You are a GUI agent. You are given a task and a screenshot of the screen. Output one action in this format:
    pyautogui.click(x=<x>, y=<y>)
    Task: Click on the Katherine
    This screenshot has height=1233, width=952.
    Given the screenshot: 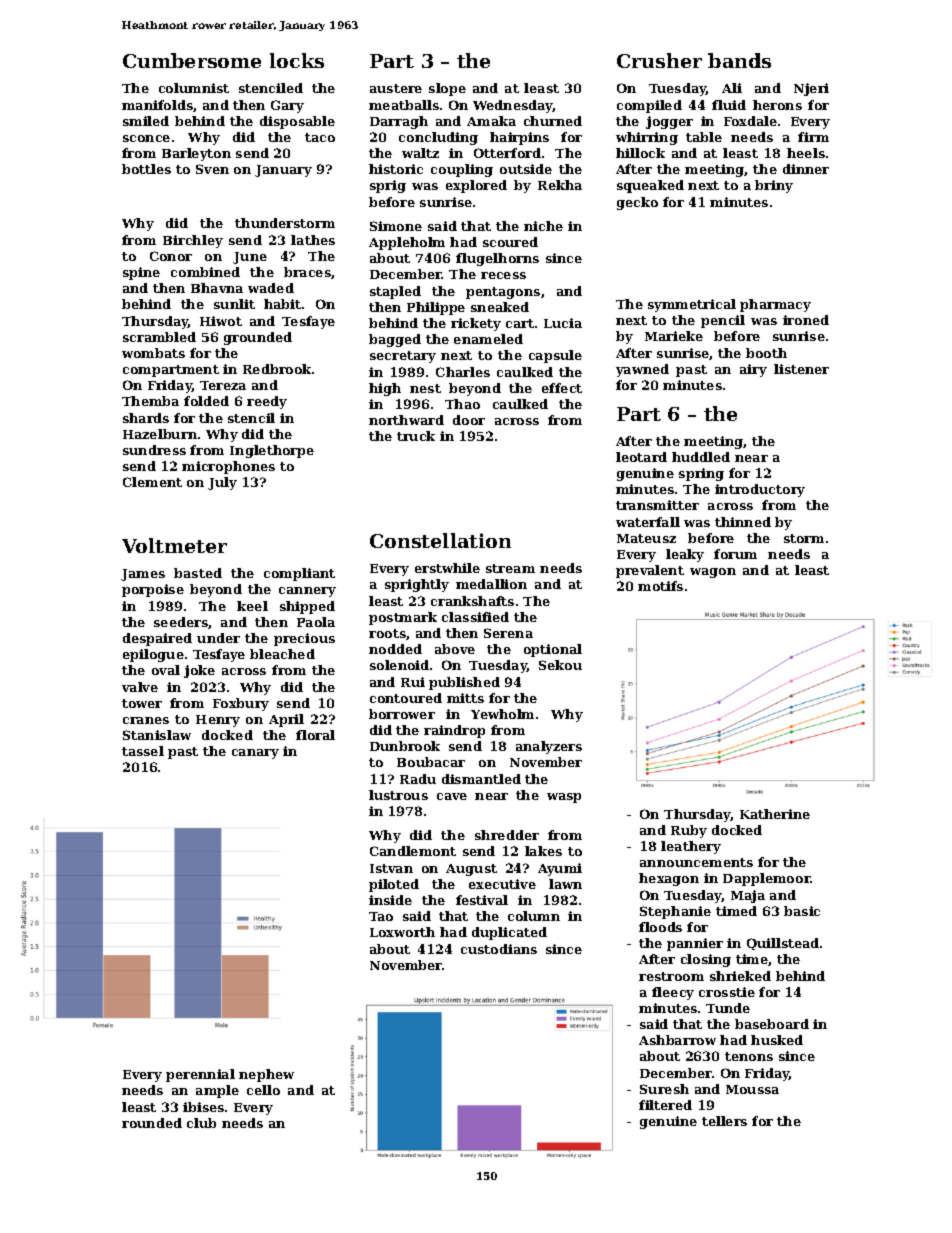 What is the action you would take?
    pyautogui.click(x=775, y=814)
